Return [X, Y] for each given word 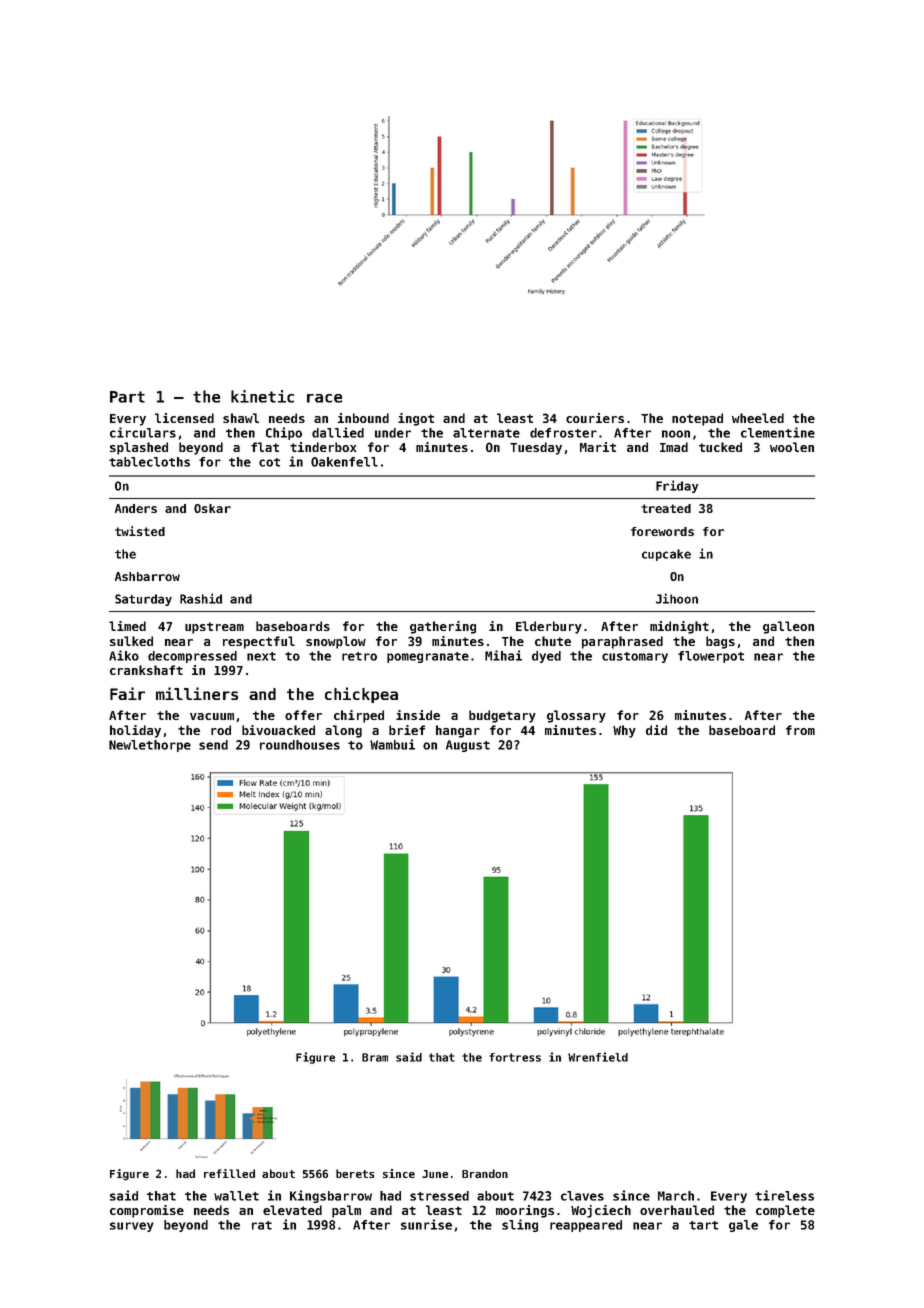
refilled [229, 1173]
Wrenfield [598, 1057]
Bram [375, 1057]
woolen [792, 447]
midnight [679, 627]
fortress [515, 1057]
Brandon [485, 1173]
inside [418, 715]
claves [582, 1196]
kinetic [262, 396]
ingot [416, 419]
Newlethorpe [150, 746]
